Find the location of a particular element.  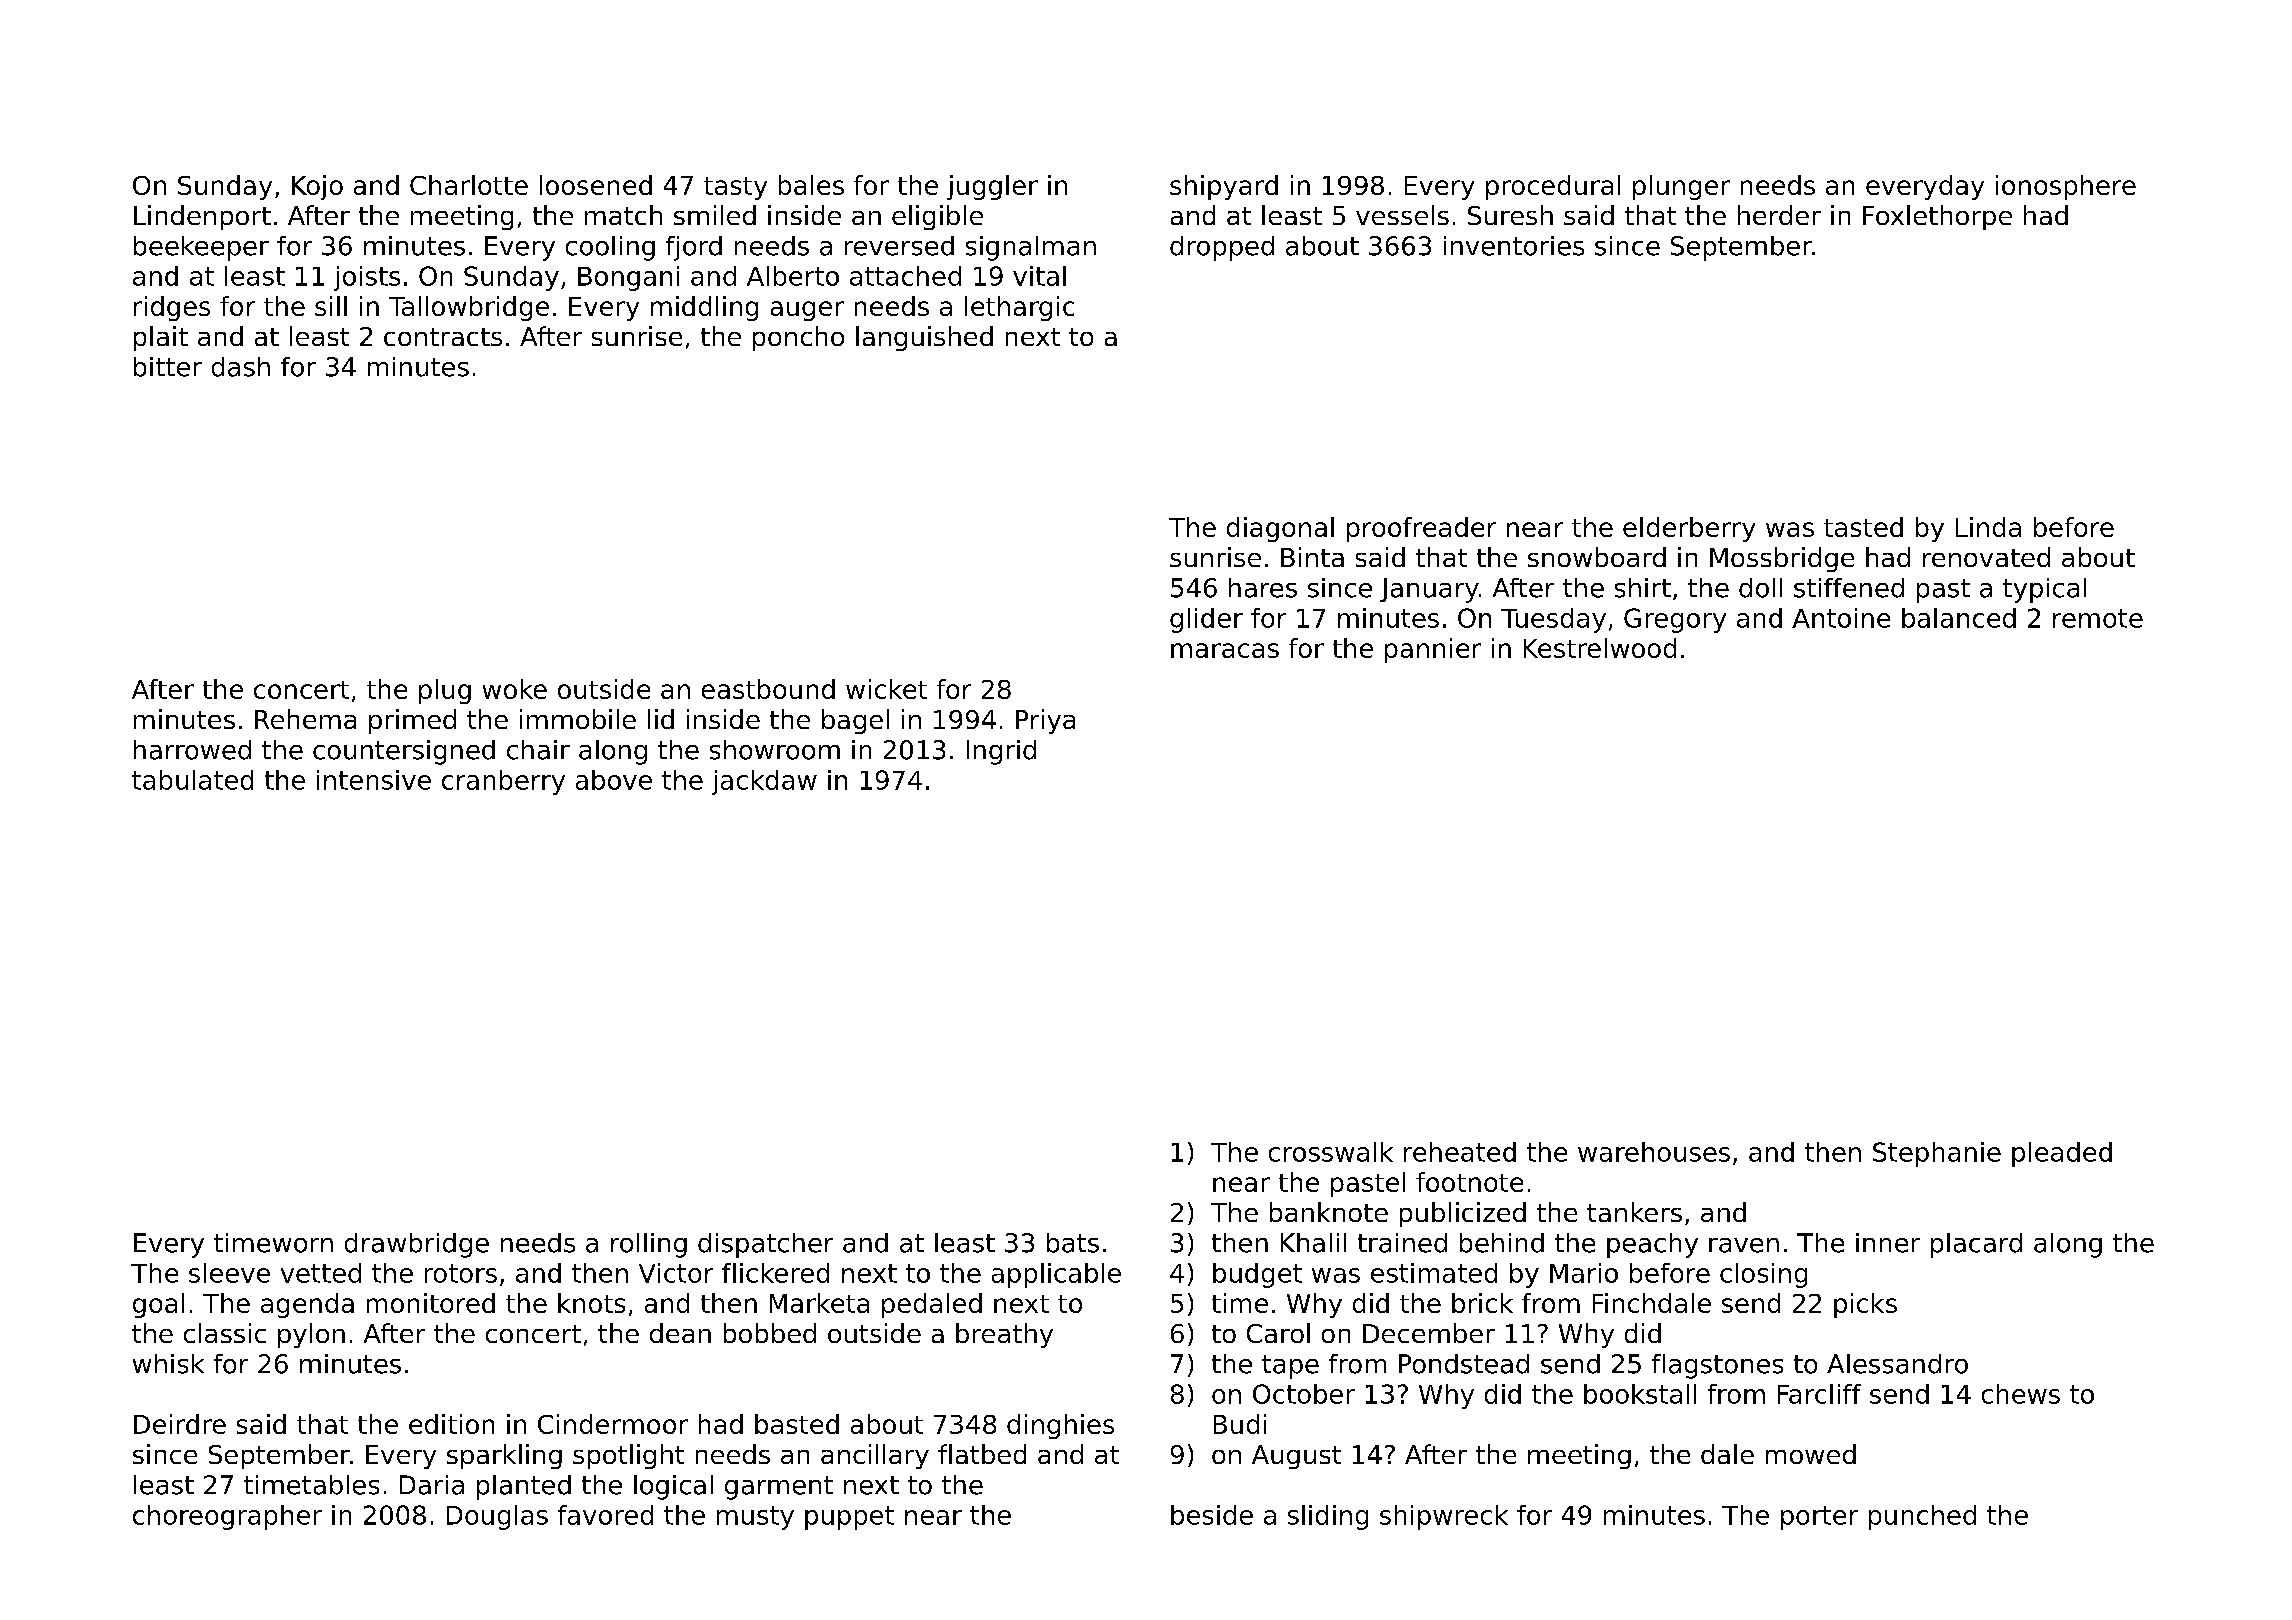

Linda is located at coordinates (1988, 527).
